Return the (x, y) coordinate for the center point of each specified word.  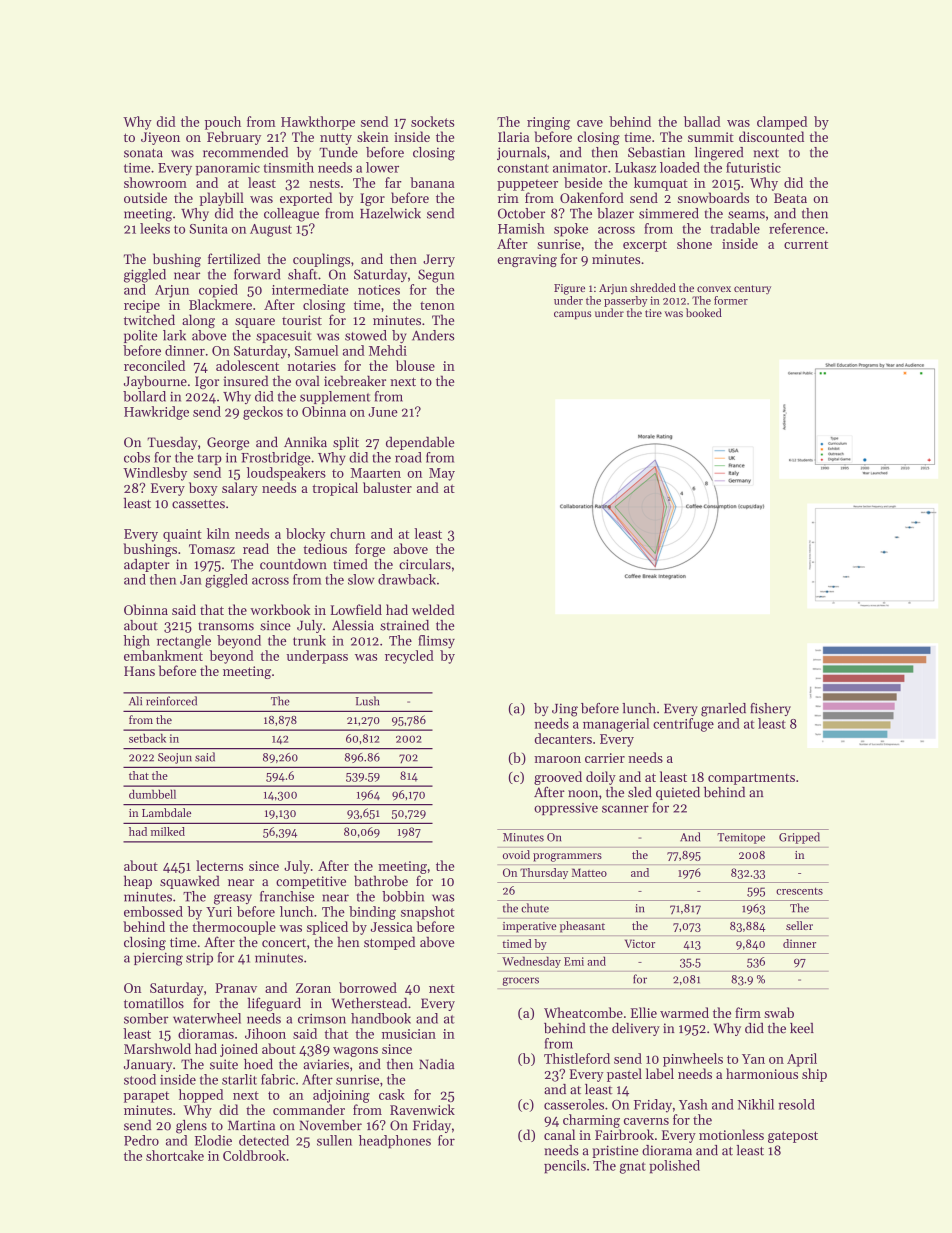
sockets (432, 121)
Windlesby (155, 474)
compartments (751, 779)
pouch (223, 123)
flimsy (436, 642)
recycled (409, 657)
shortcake (175, 1155)
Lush (367, 701)
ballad (702, 121)
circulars (425, 564)
